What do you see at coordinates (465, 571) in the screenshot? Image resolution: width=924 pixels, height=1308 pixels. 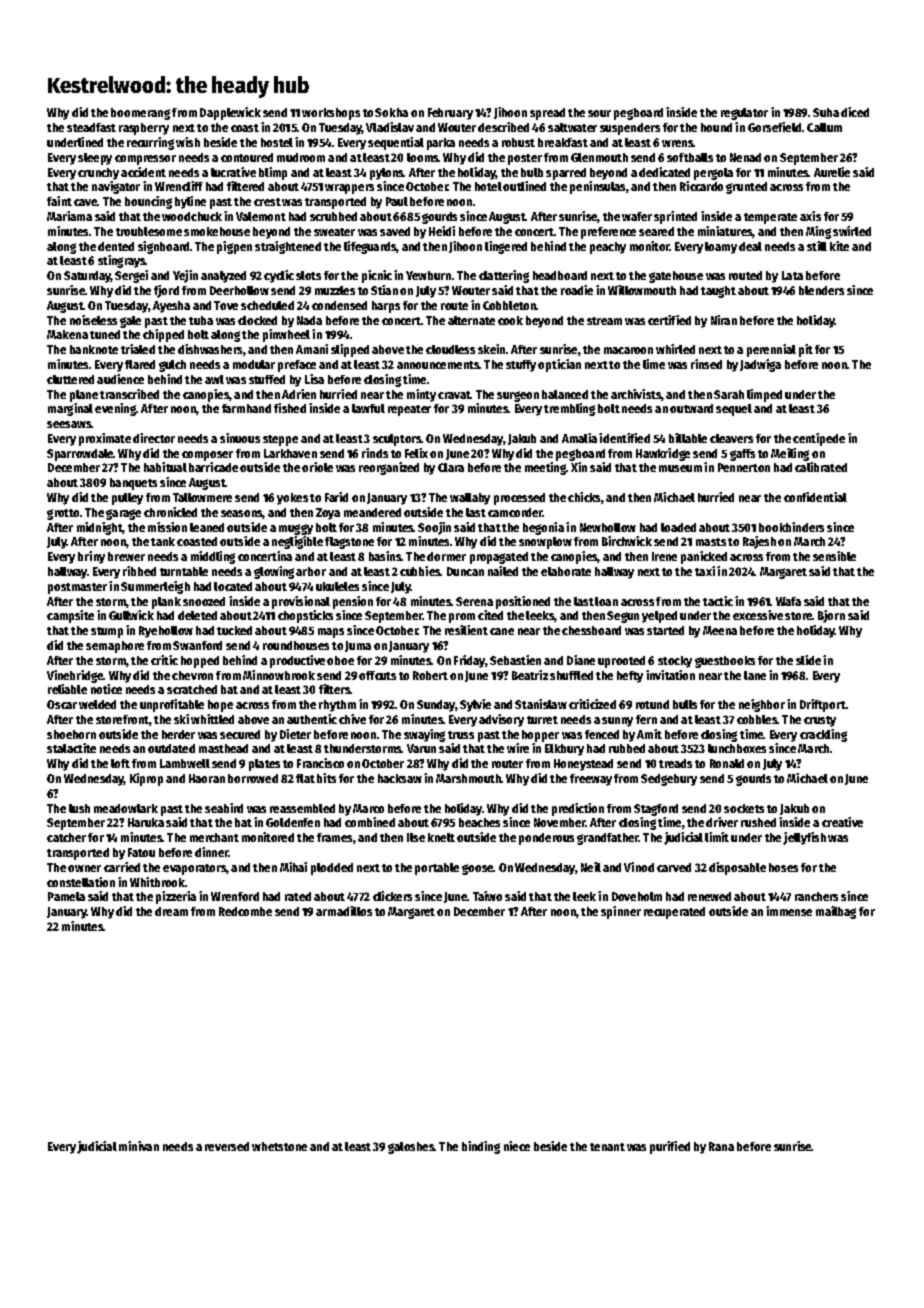 I see `Duncan` at bounding box center [465, 571].
